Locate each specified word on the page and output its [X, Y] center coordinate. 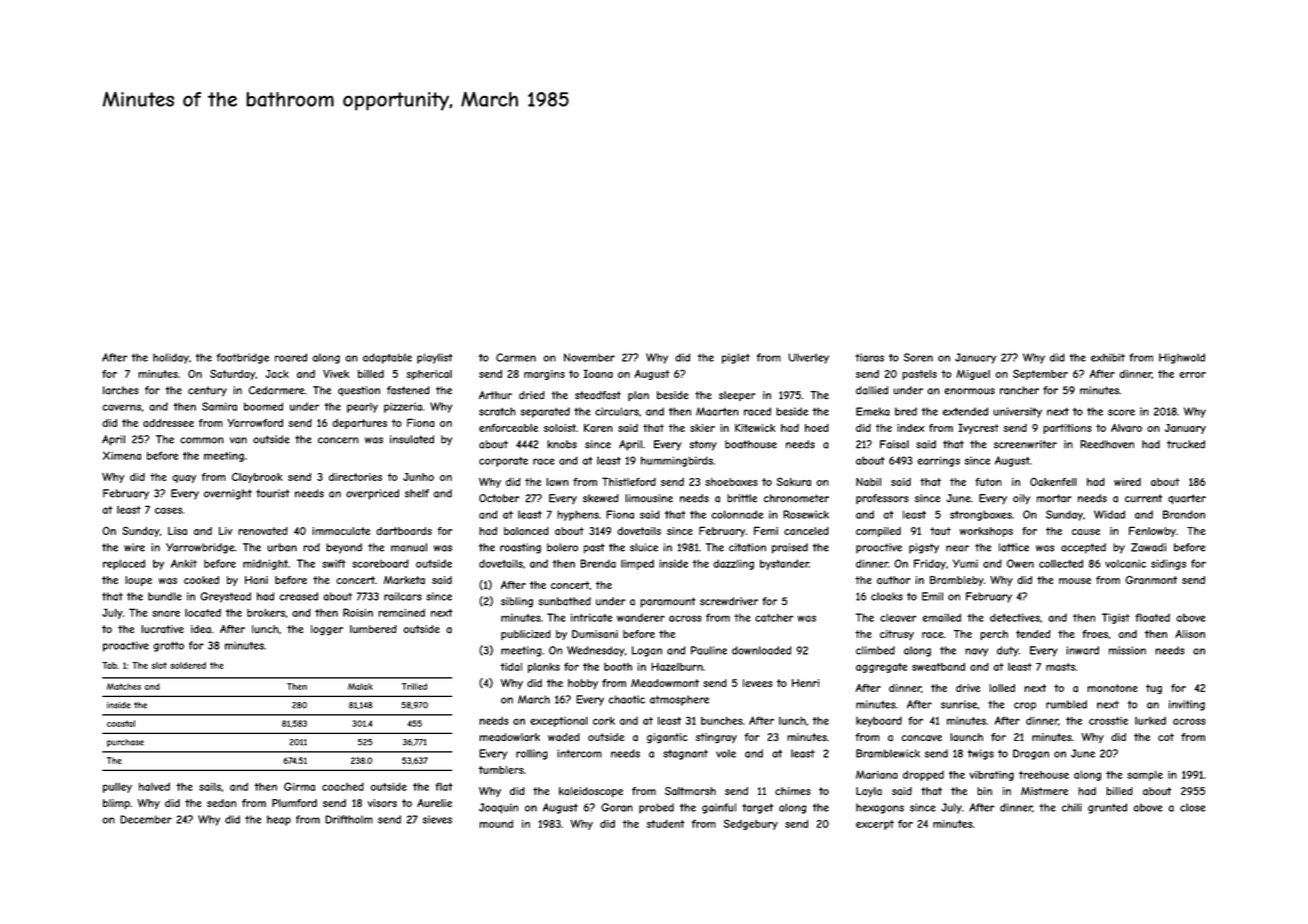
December [146, 819]
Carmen [516, 357]
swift [334, 563]
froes [1095, 634]
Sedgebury [751, 824]
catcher [774, 617]
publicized [526, 635]
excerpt [875, 825]
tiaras [869, 357]
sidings [1168, 564]
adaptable [387, 358]
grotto [168, 646]
